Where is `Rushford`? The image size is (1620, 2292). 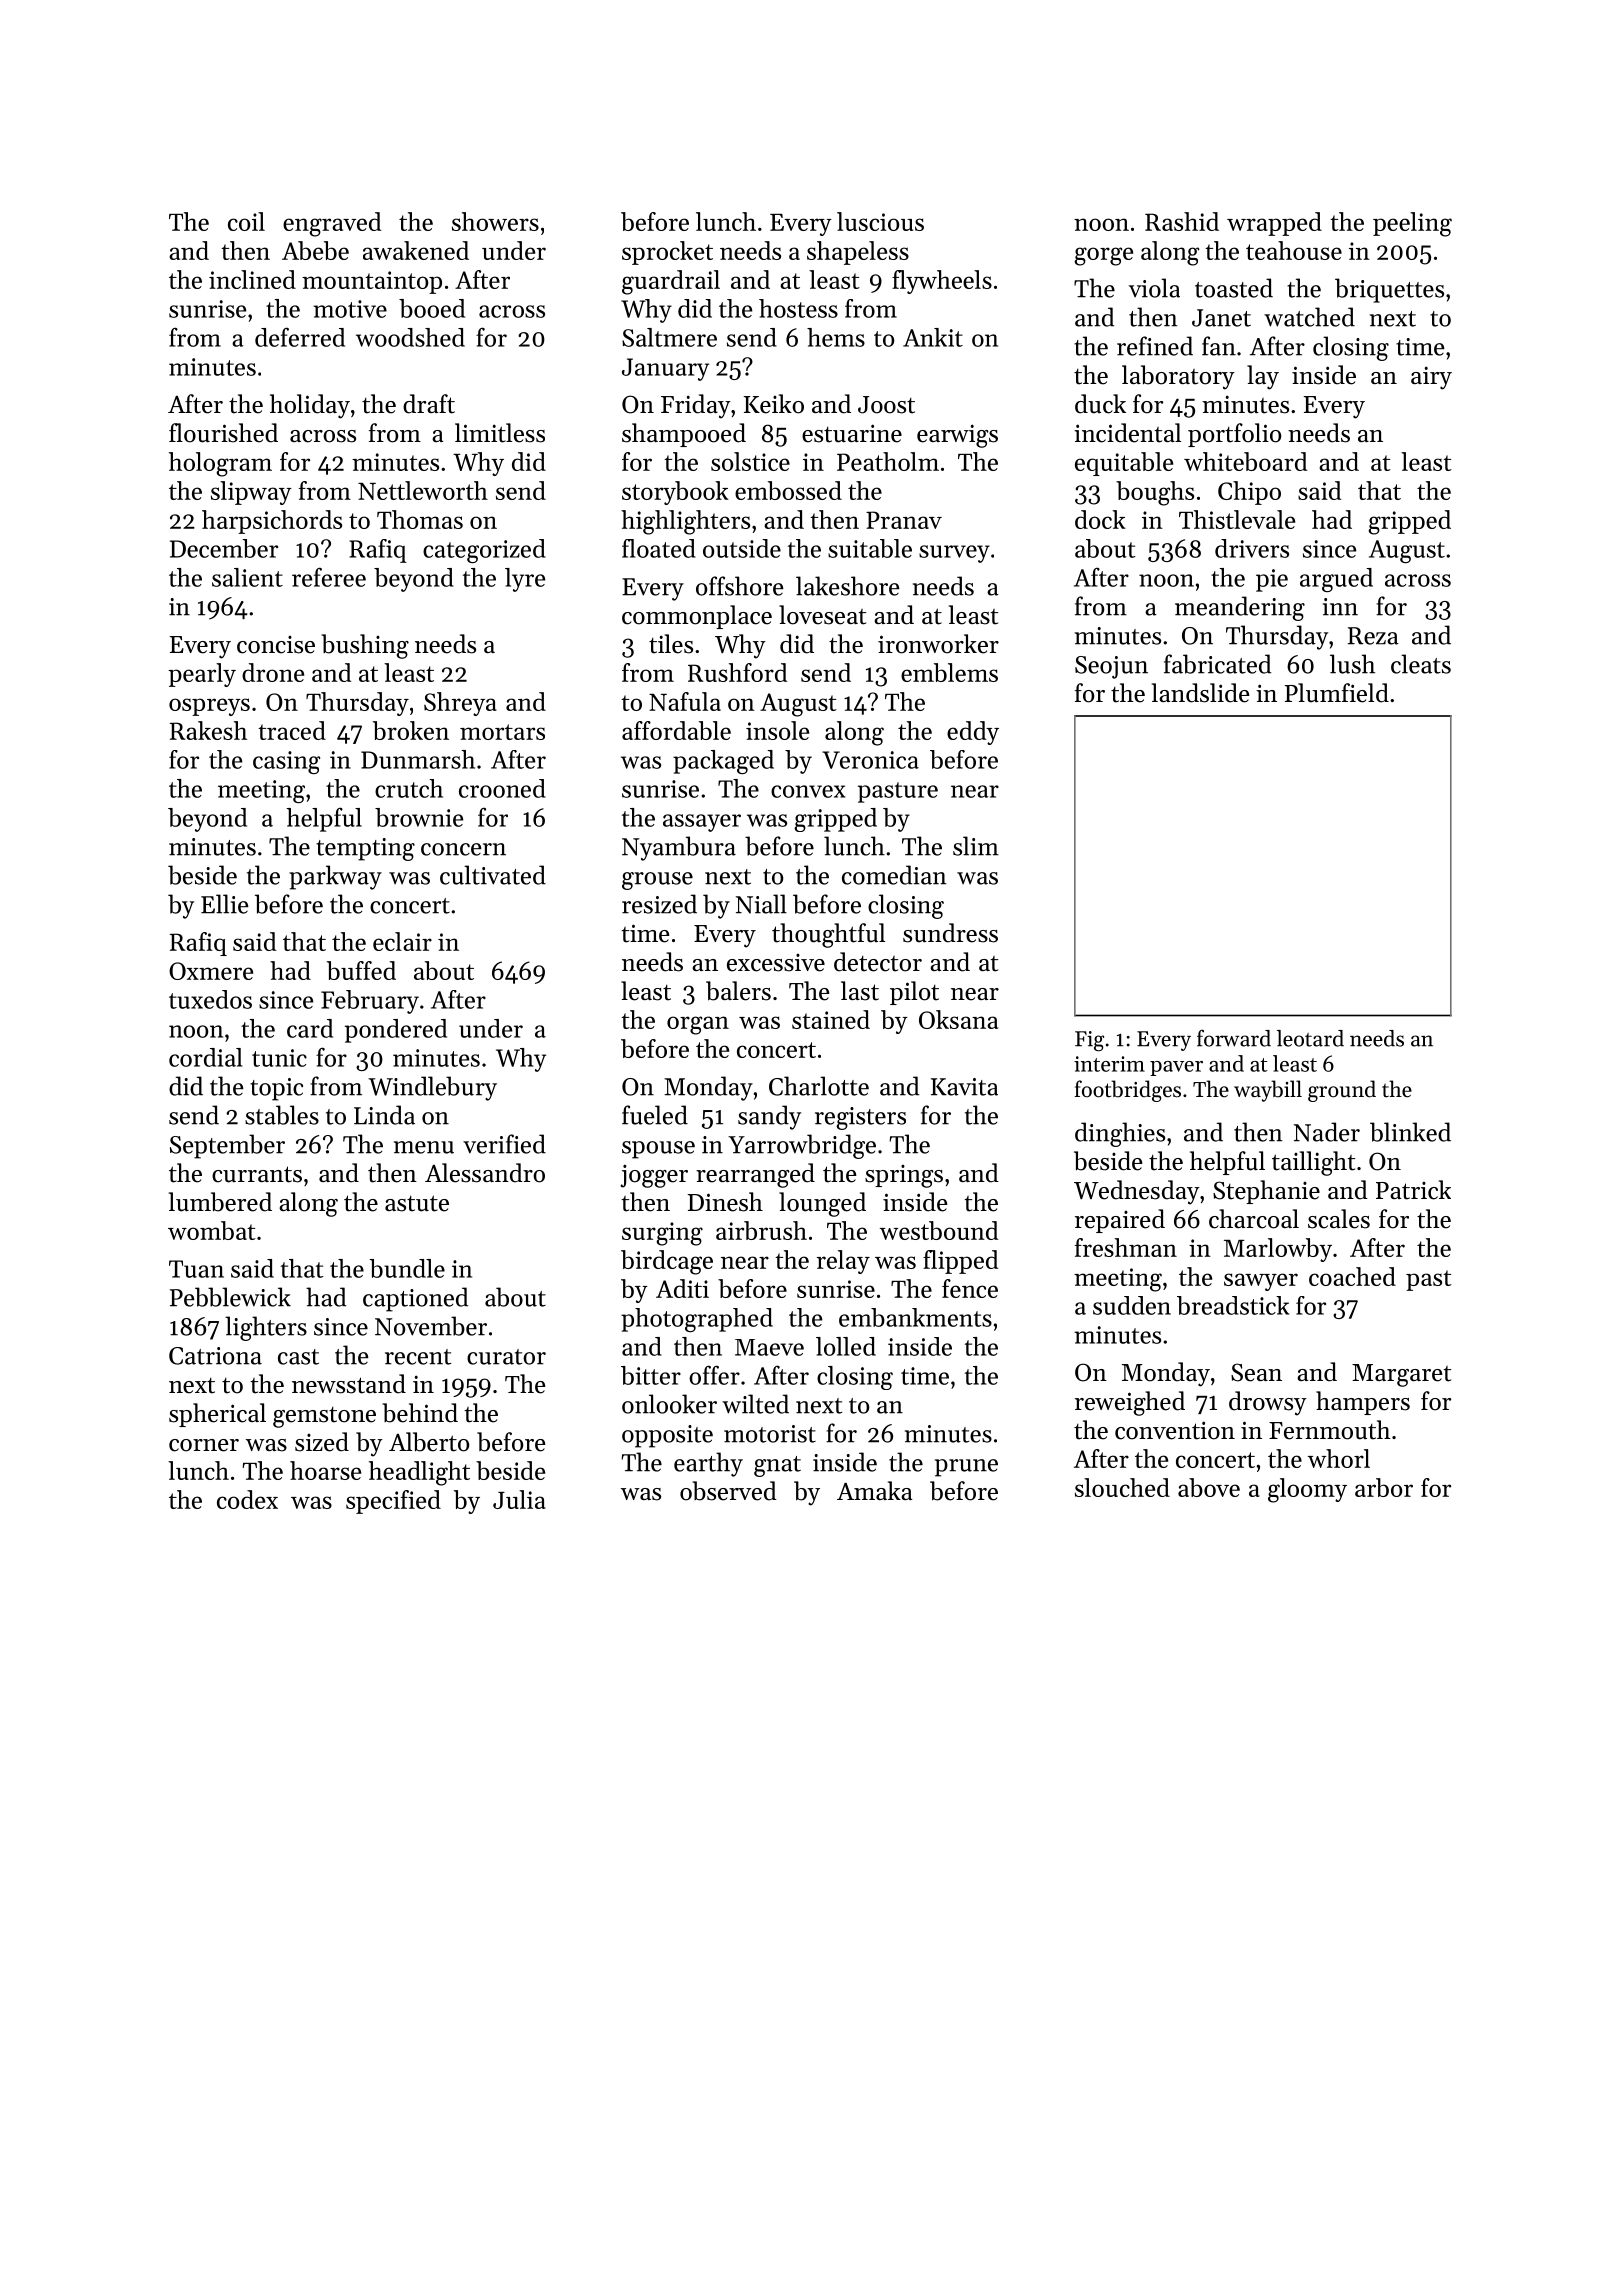 Rushford is located at coordinates (737, 672).
